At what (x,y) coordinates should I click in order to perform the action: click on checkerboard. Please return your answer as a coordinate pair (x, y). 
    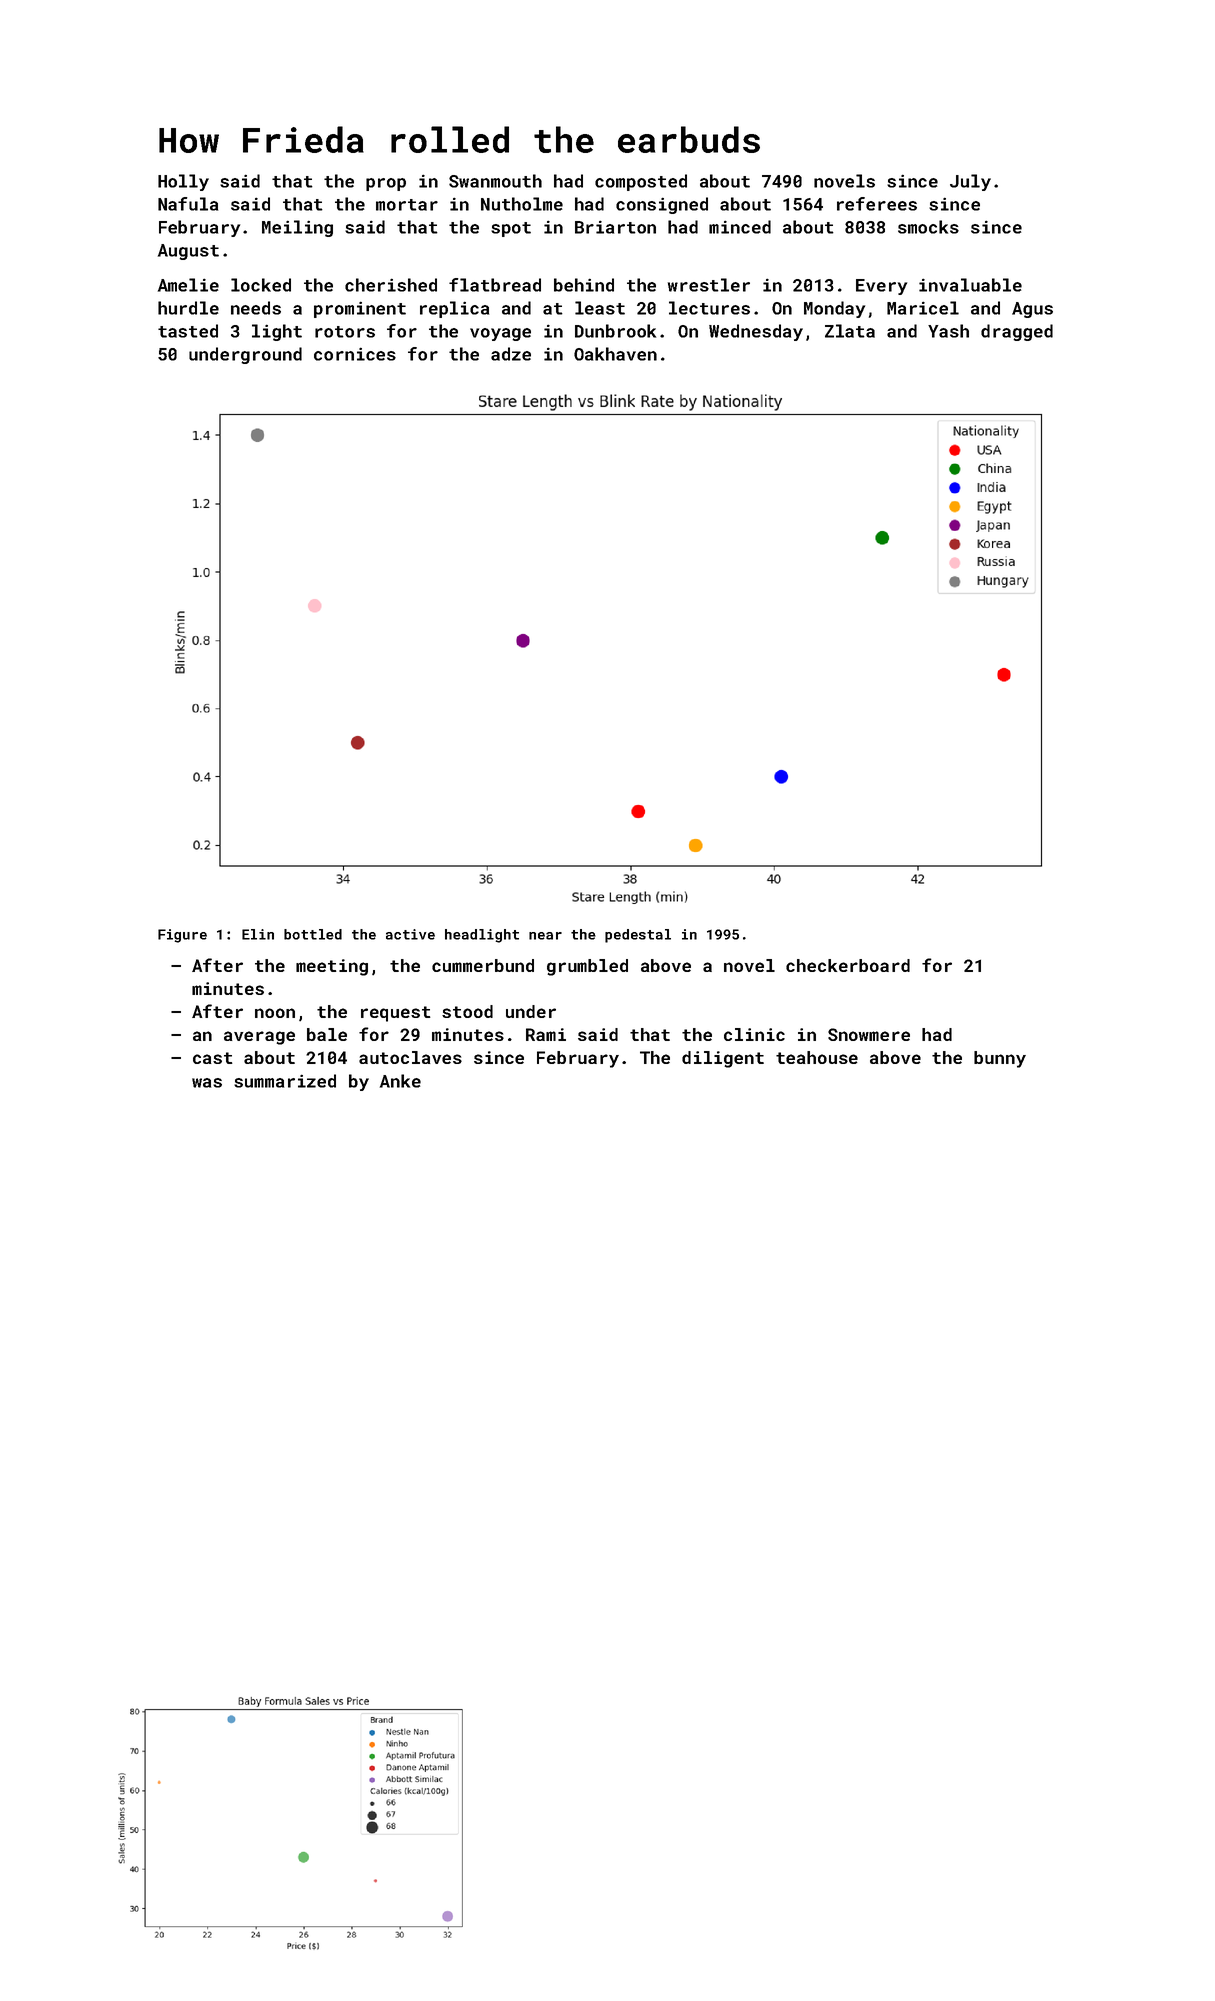
    Looking at the image, I should click on (848, 965).
